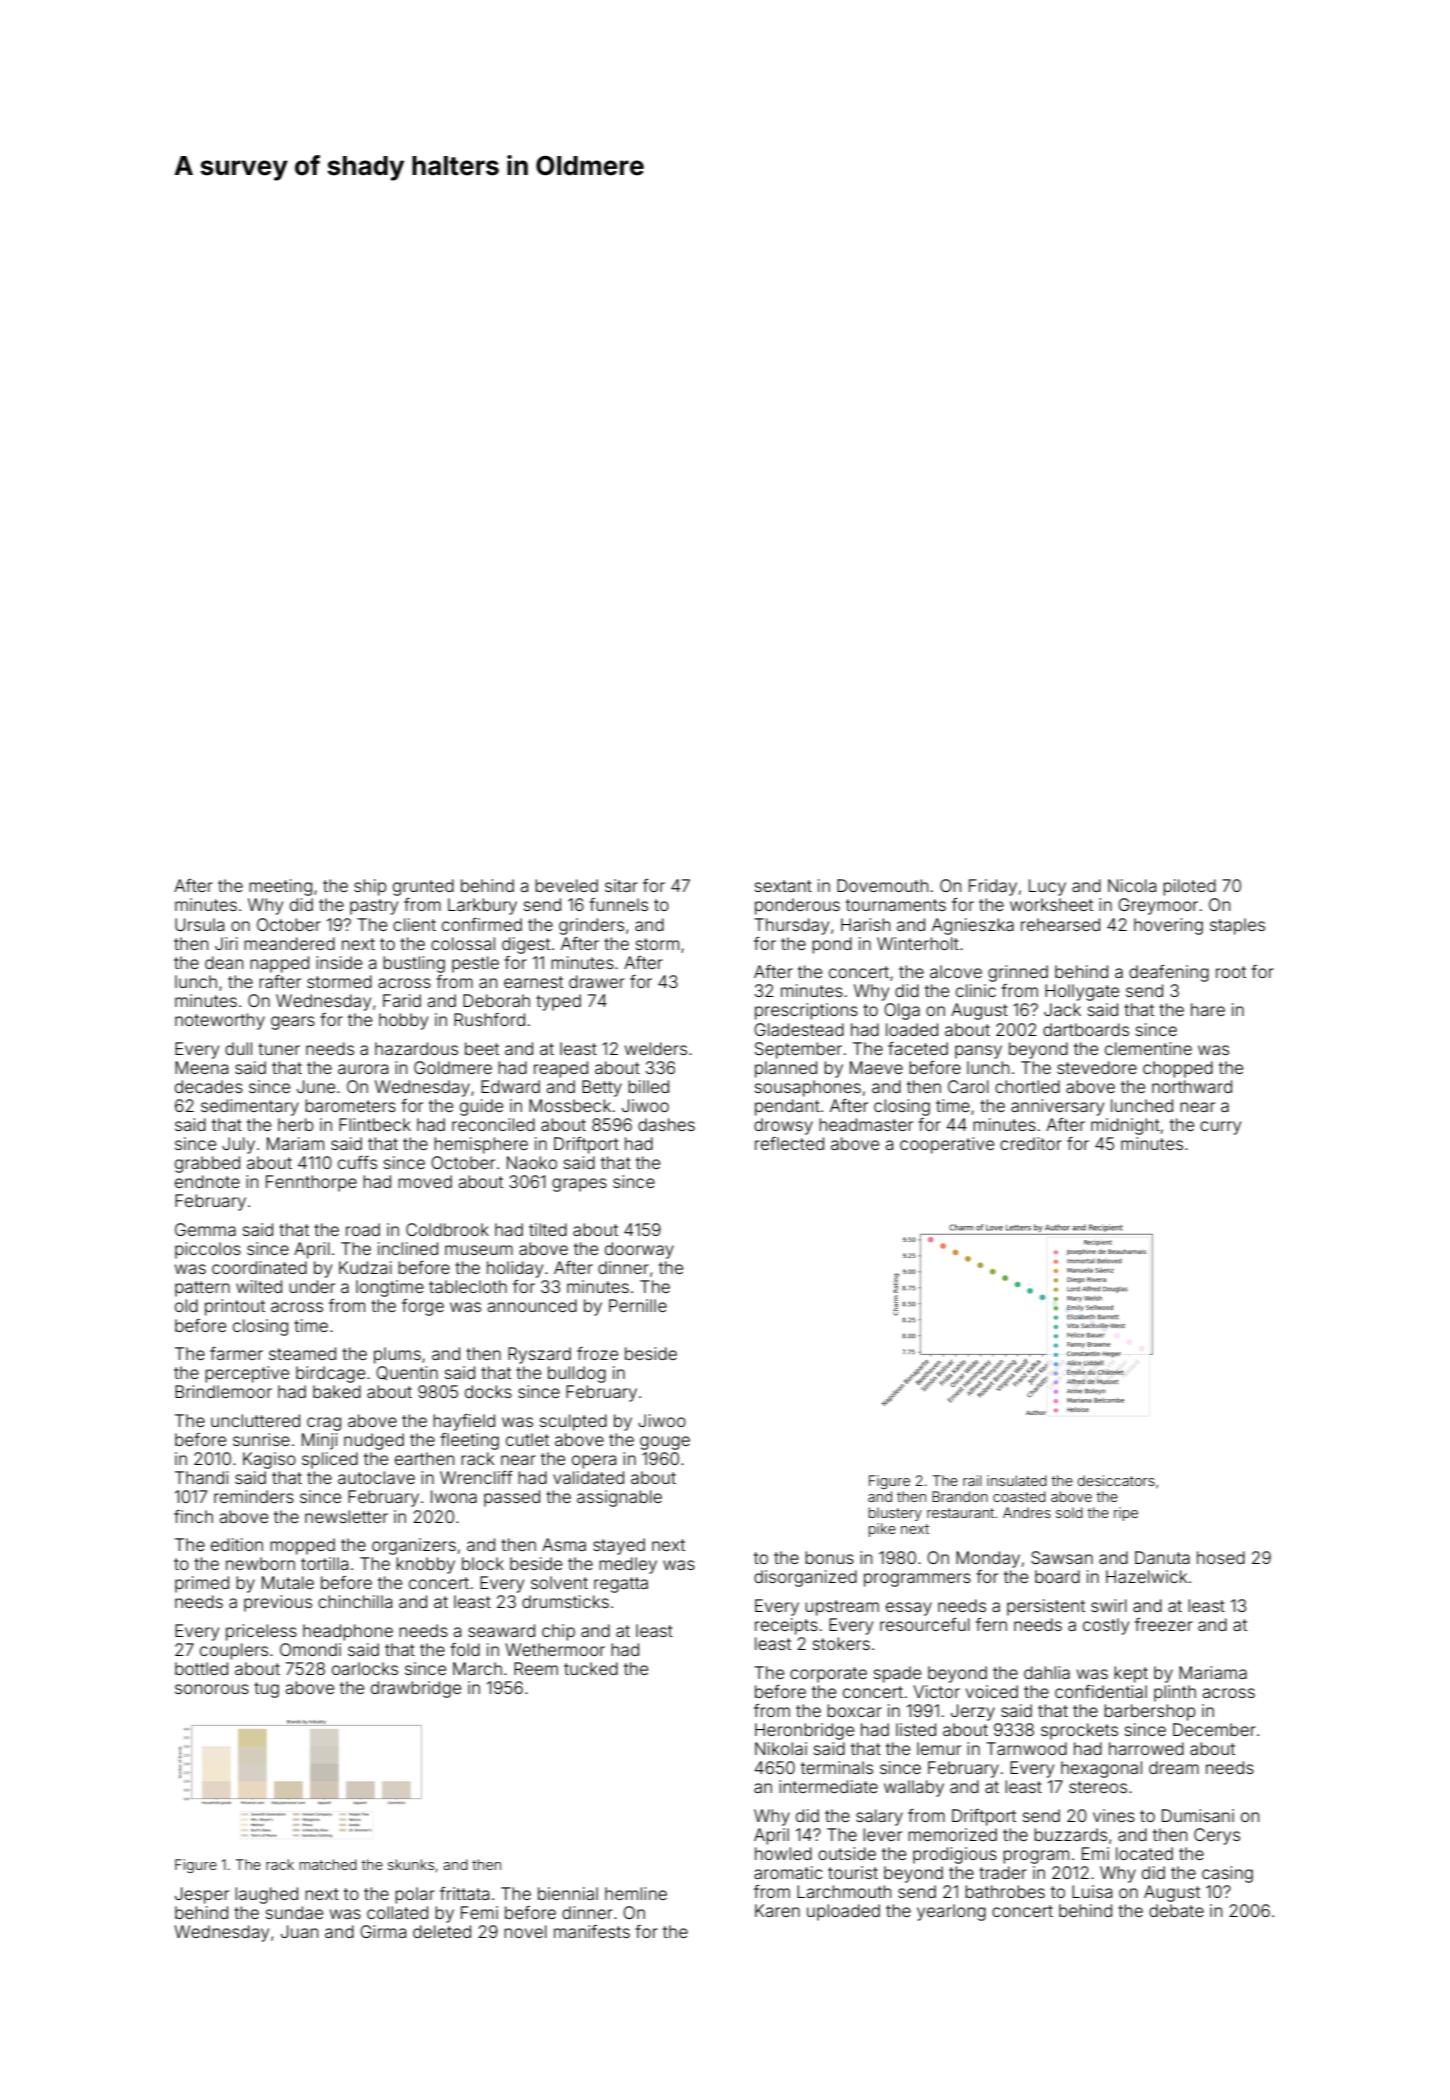 This screenshot has height=2100, width=1450. What do you see at coordinates (665, 1443) in the screenshot?
I see `gouge` at bounding box center [665, 1443].
